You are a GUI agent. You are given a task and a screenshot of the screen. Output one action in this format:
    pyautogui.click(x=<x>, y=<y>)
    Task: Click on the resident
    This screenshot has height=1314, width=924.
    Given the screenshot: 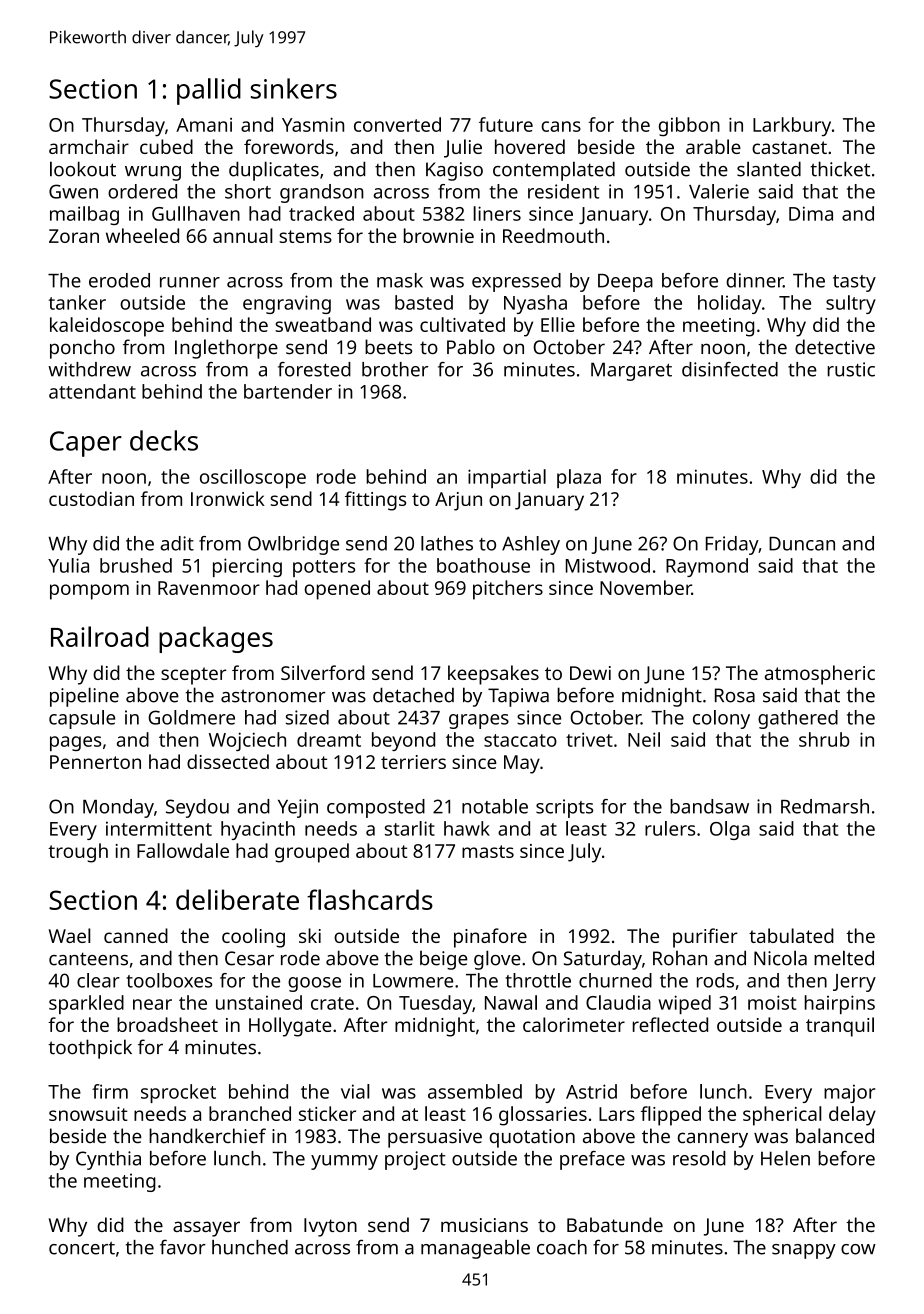 What is the action you would take?
    pyautogui.click(x=563, y=191)
